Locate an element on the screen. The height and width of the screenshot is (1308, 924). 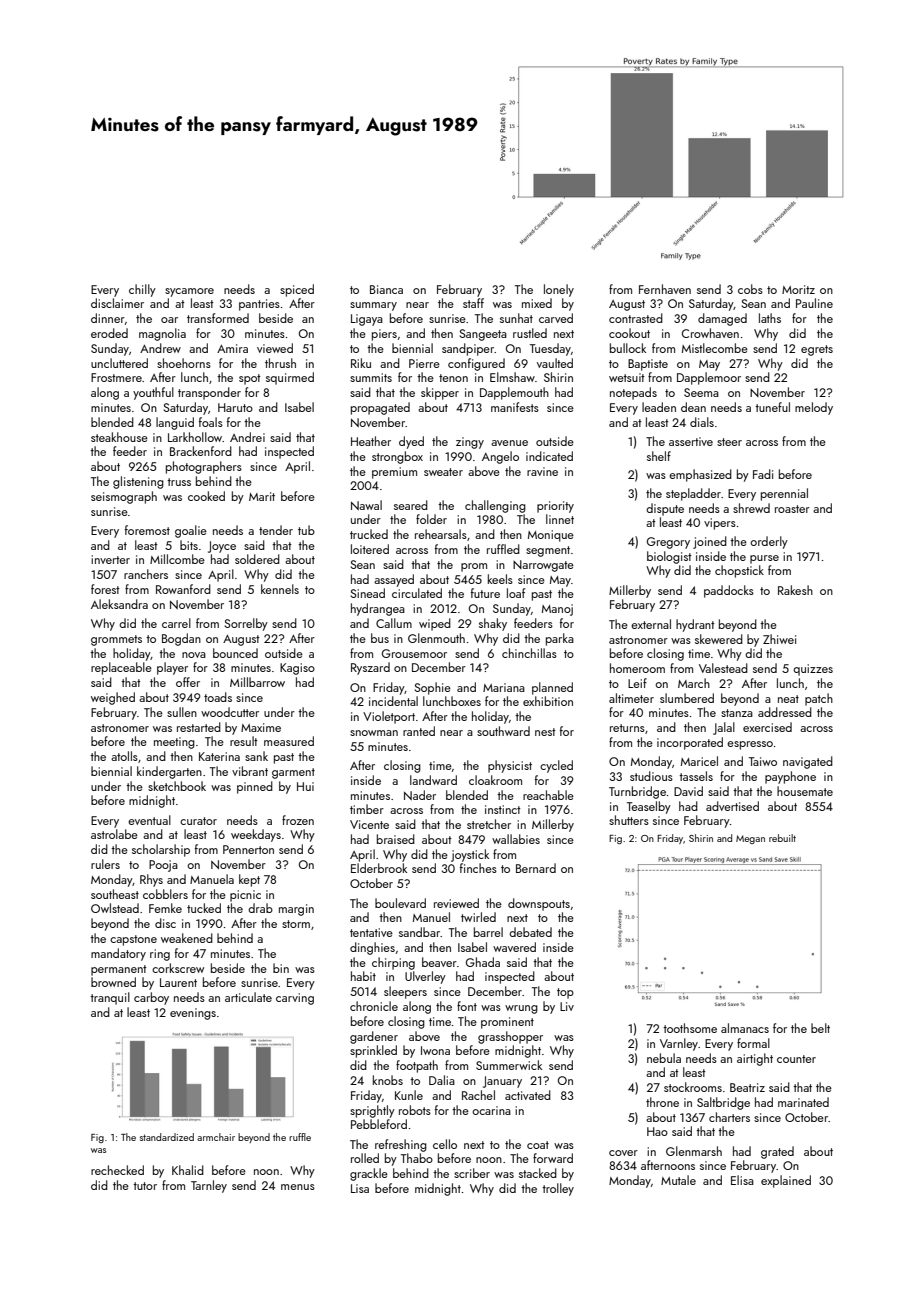
trucked is located at coordinates (369, 534).
